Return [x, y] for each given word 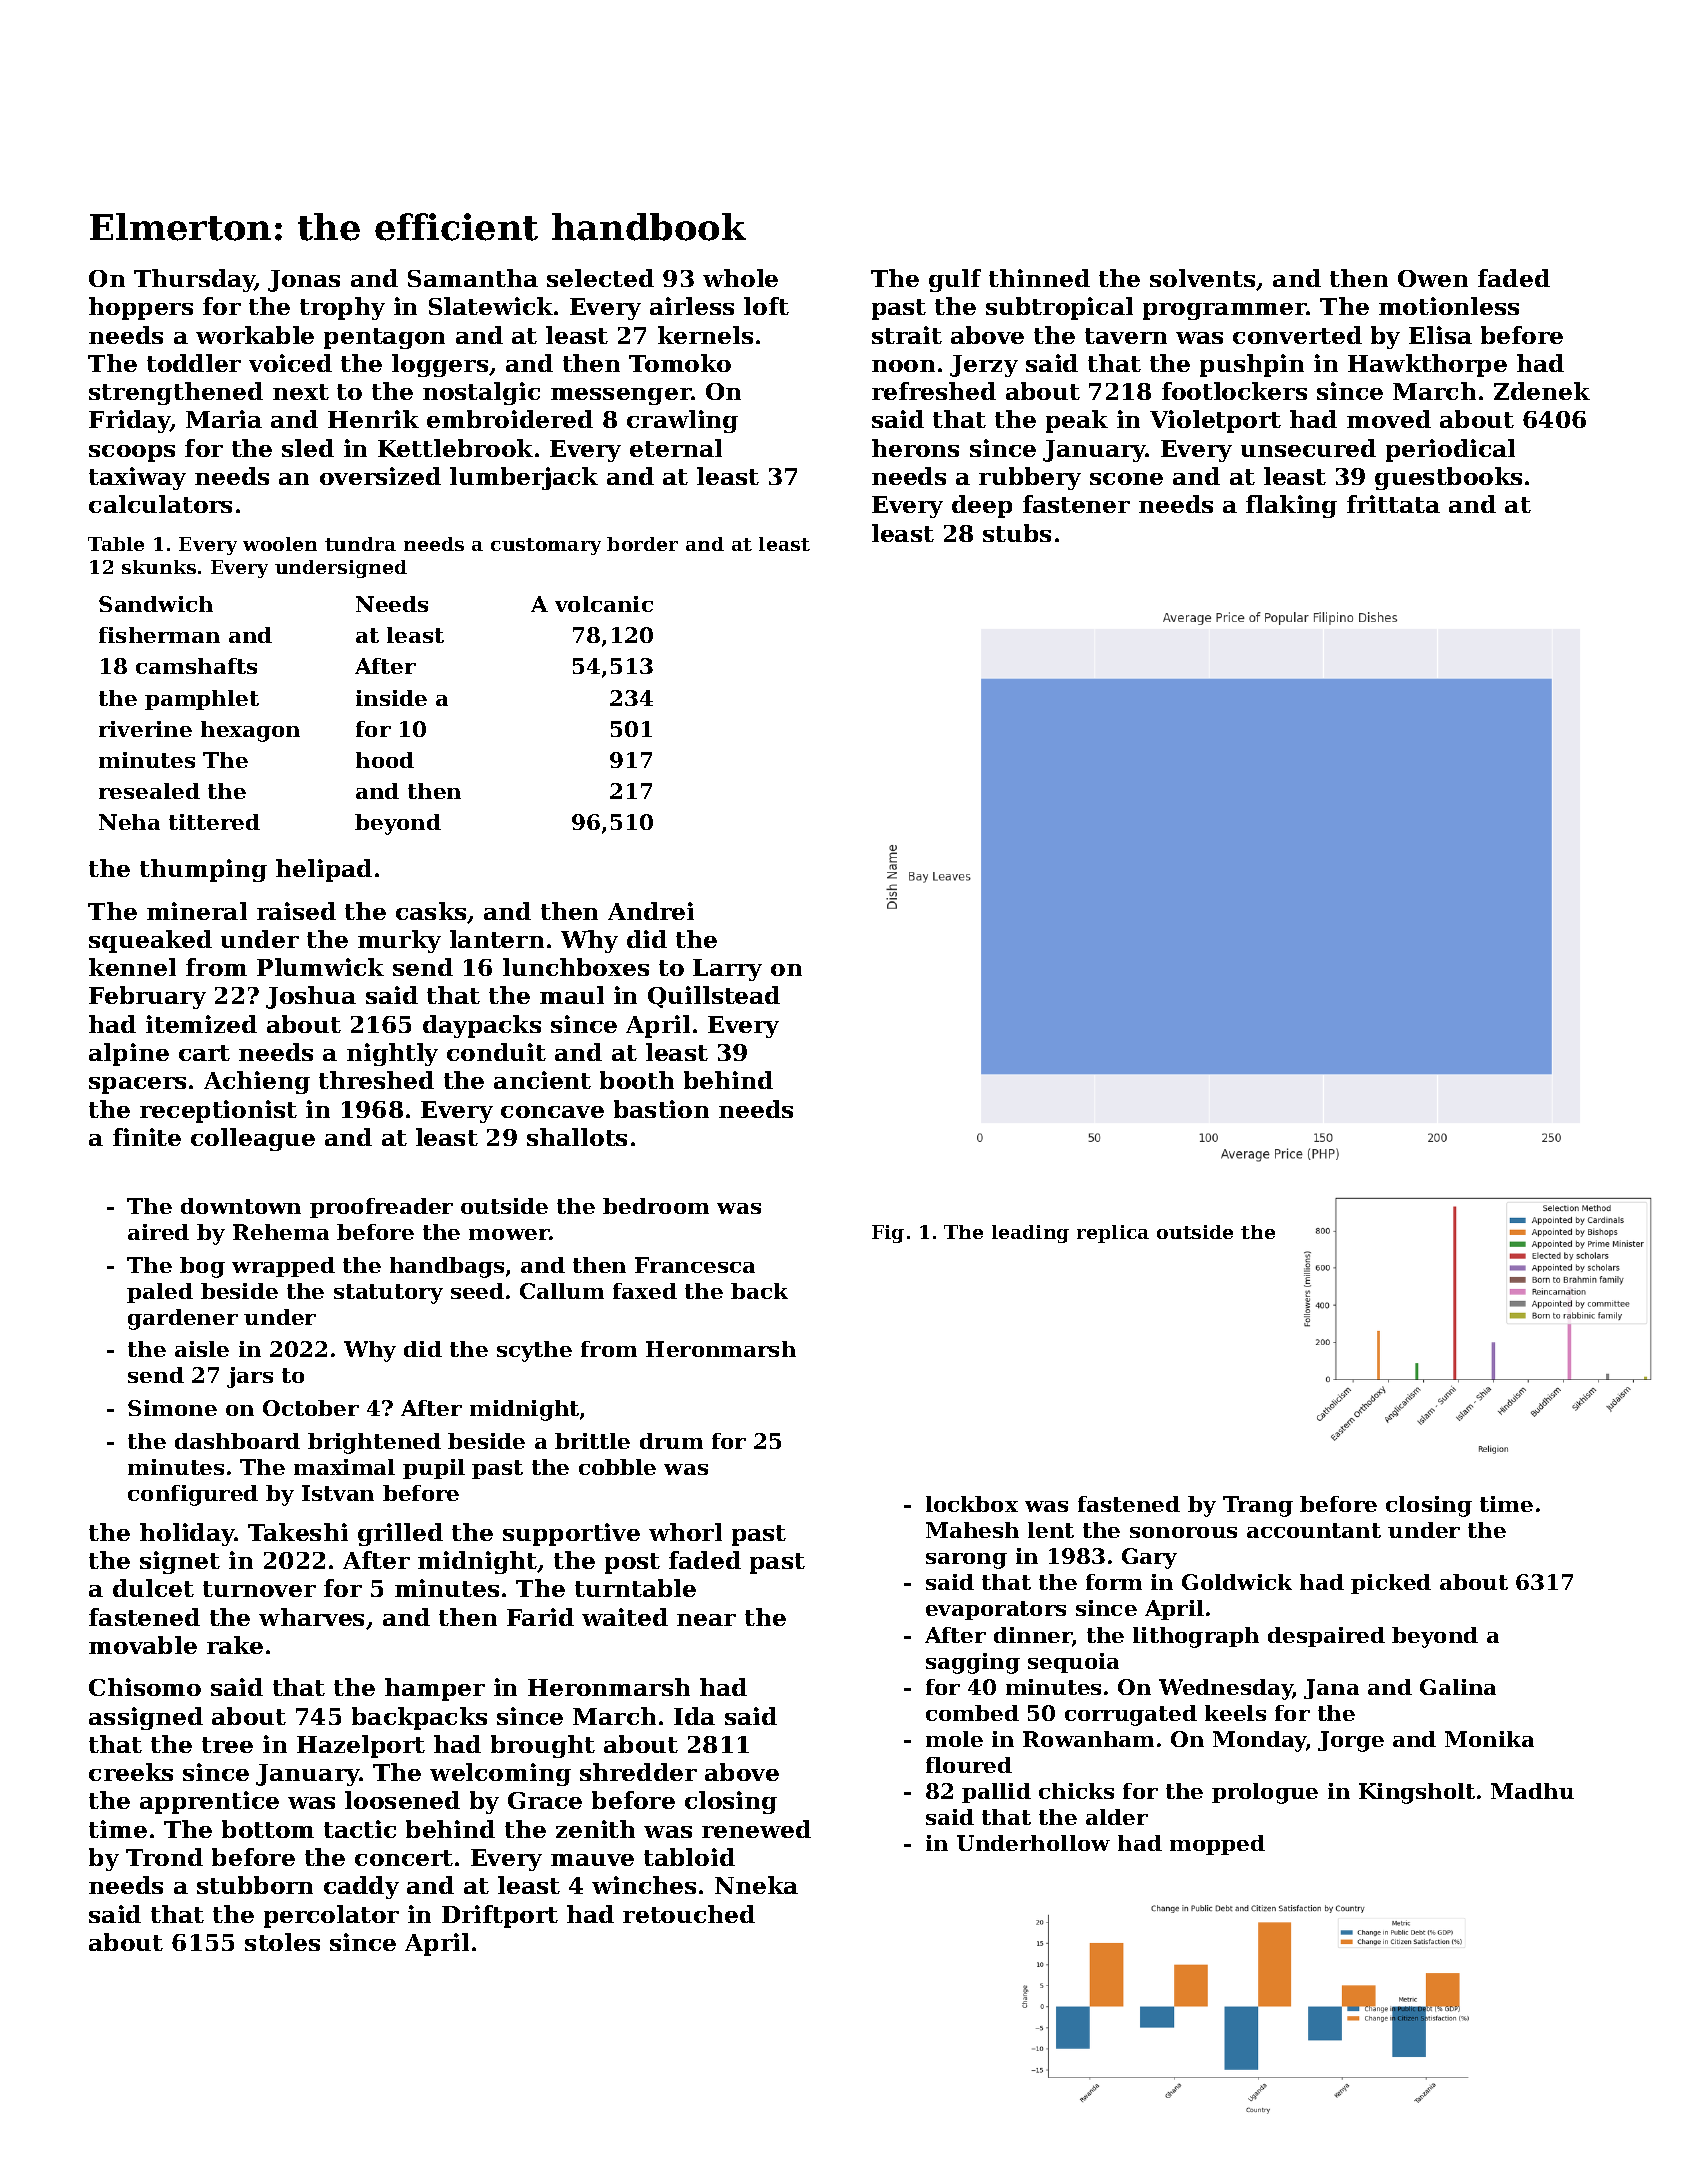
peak [1077, 421]
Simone [172, 1408]
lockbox [972, 1504]
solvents [1202, 278]
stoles [282, 1942]
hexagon [250, 731]
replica [1113, 1234]
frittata [1393, 504]
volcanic [604, 604]
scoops [132, 453]
